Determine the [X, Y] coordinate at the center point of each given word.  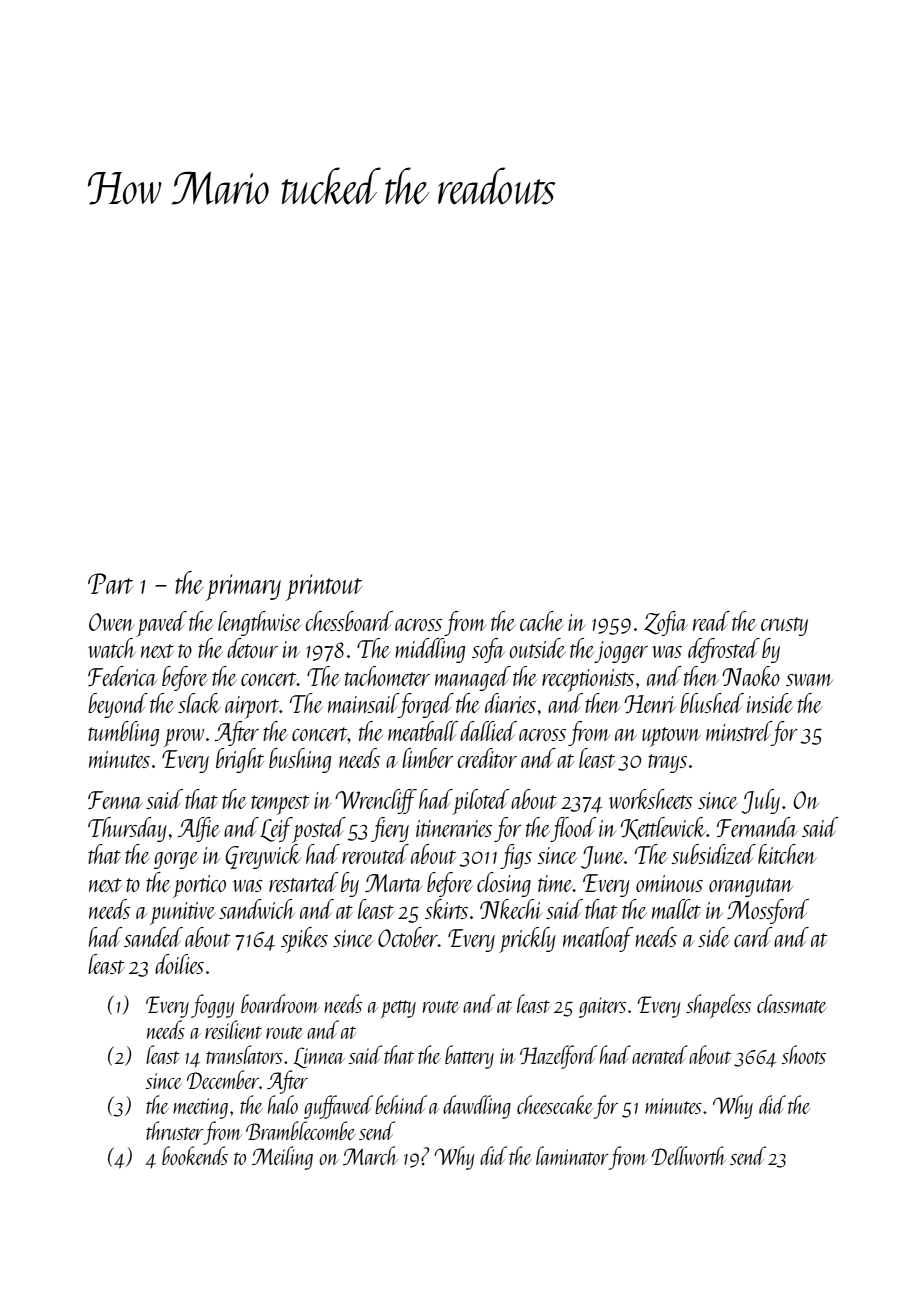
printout [324, 587]
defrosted [724, 650]
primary [243, 587]
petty [398, 1009]
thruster [174, 1130]
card [753, 937]
